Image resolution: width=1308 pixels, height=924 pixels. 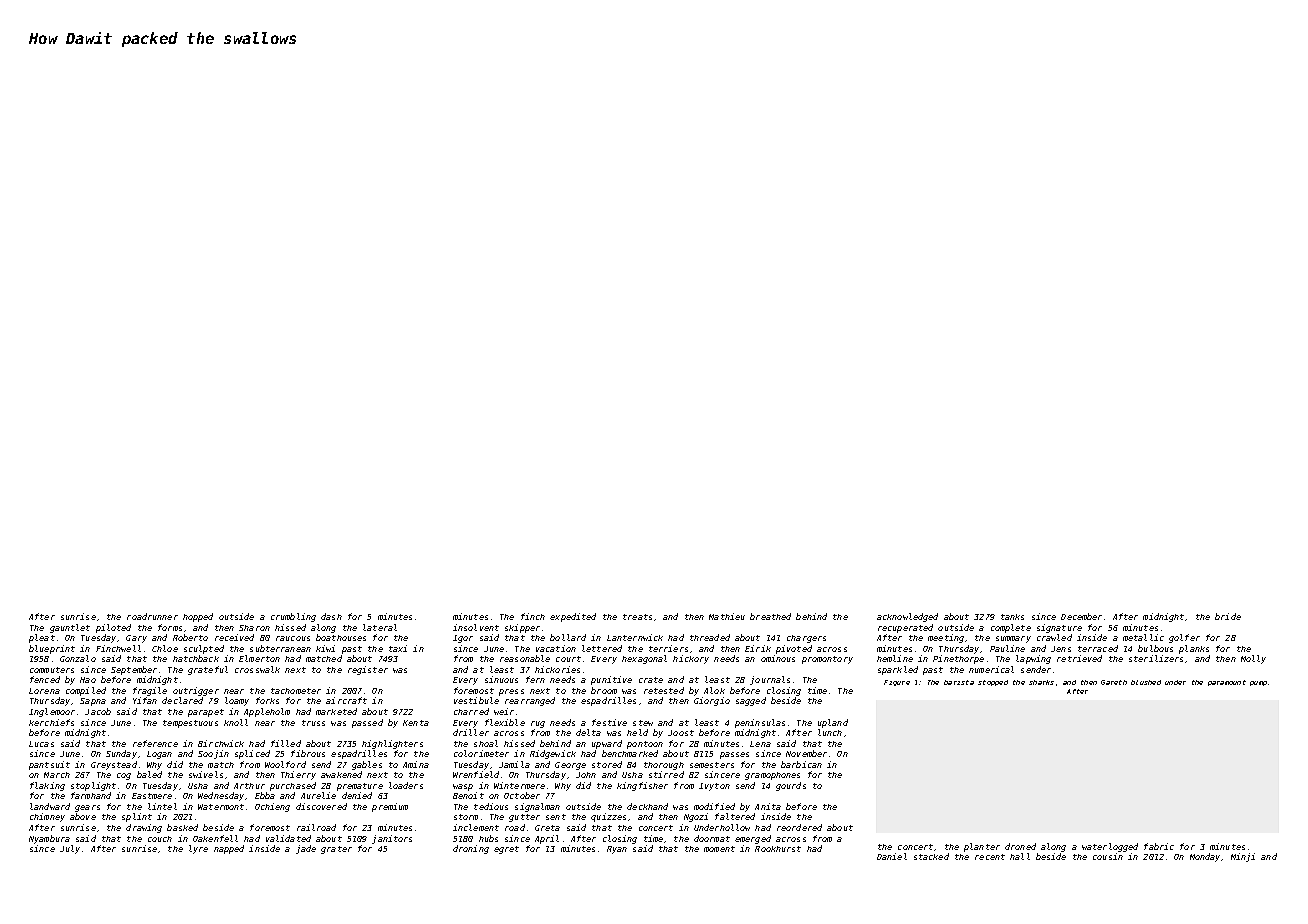 I want to click on sculpted, so click(x=204, y=649).
